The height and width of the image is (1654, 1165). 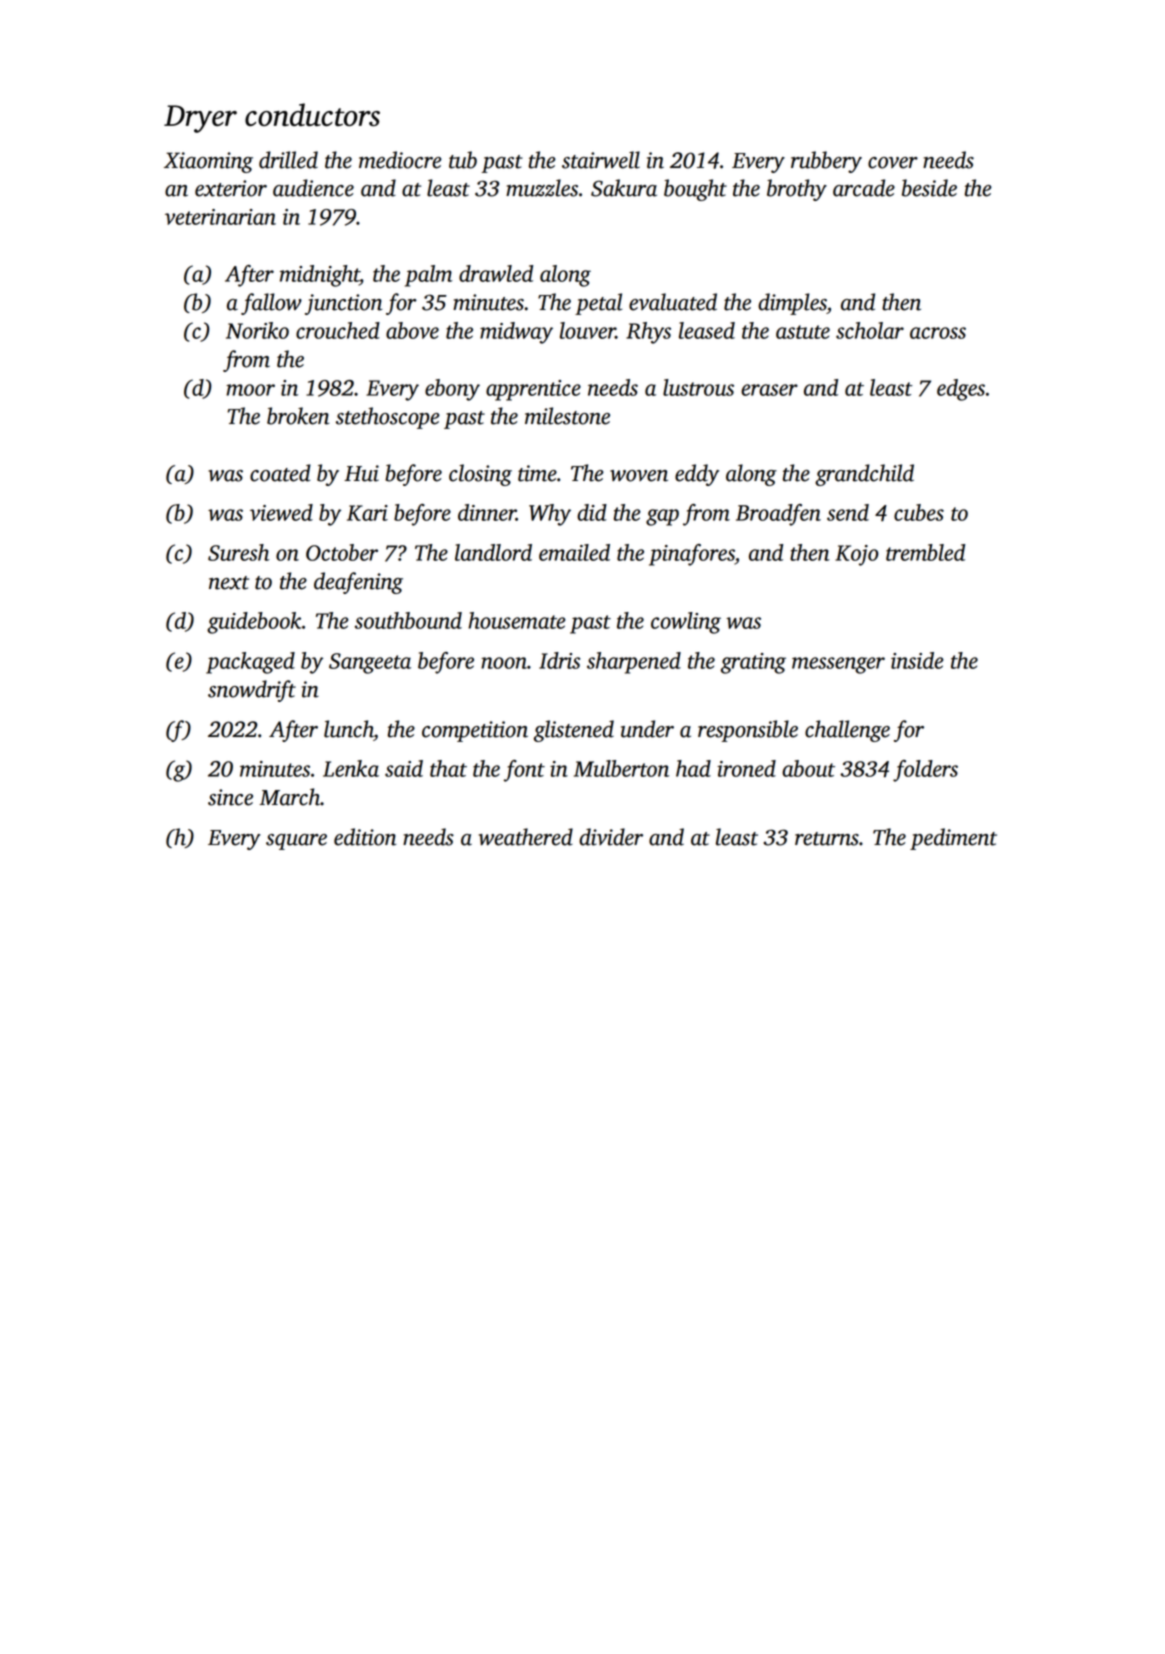 I want to click on time, so click(x=537, y=473).
